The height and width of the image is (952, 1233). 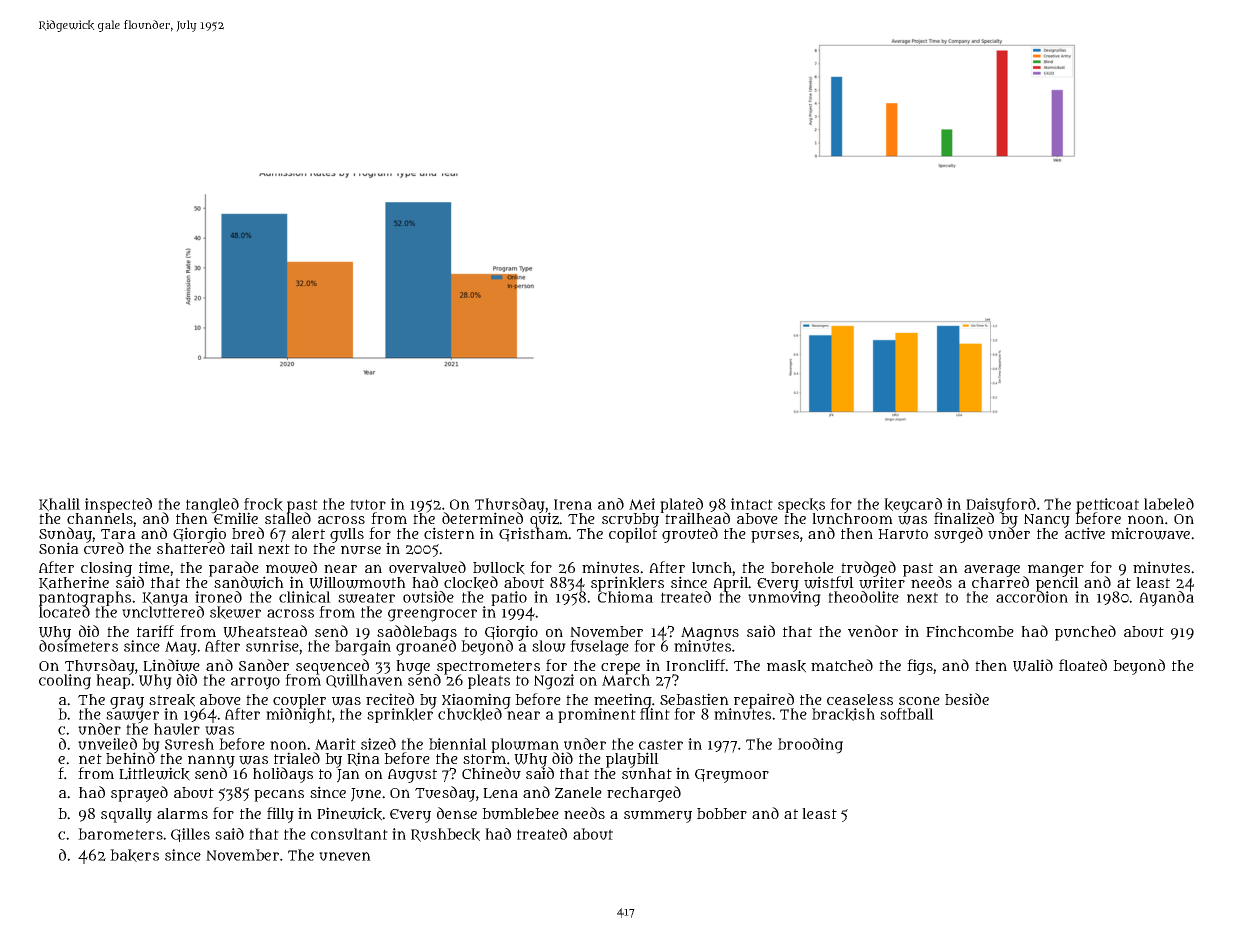 What do you see at coordinates (913, 505) in the image?
I see `keycard` at bounding box center [913, 505].
